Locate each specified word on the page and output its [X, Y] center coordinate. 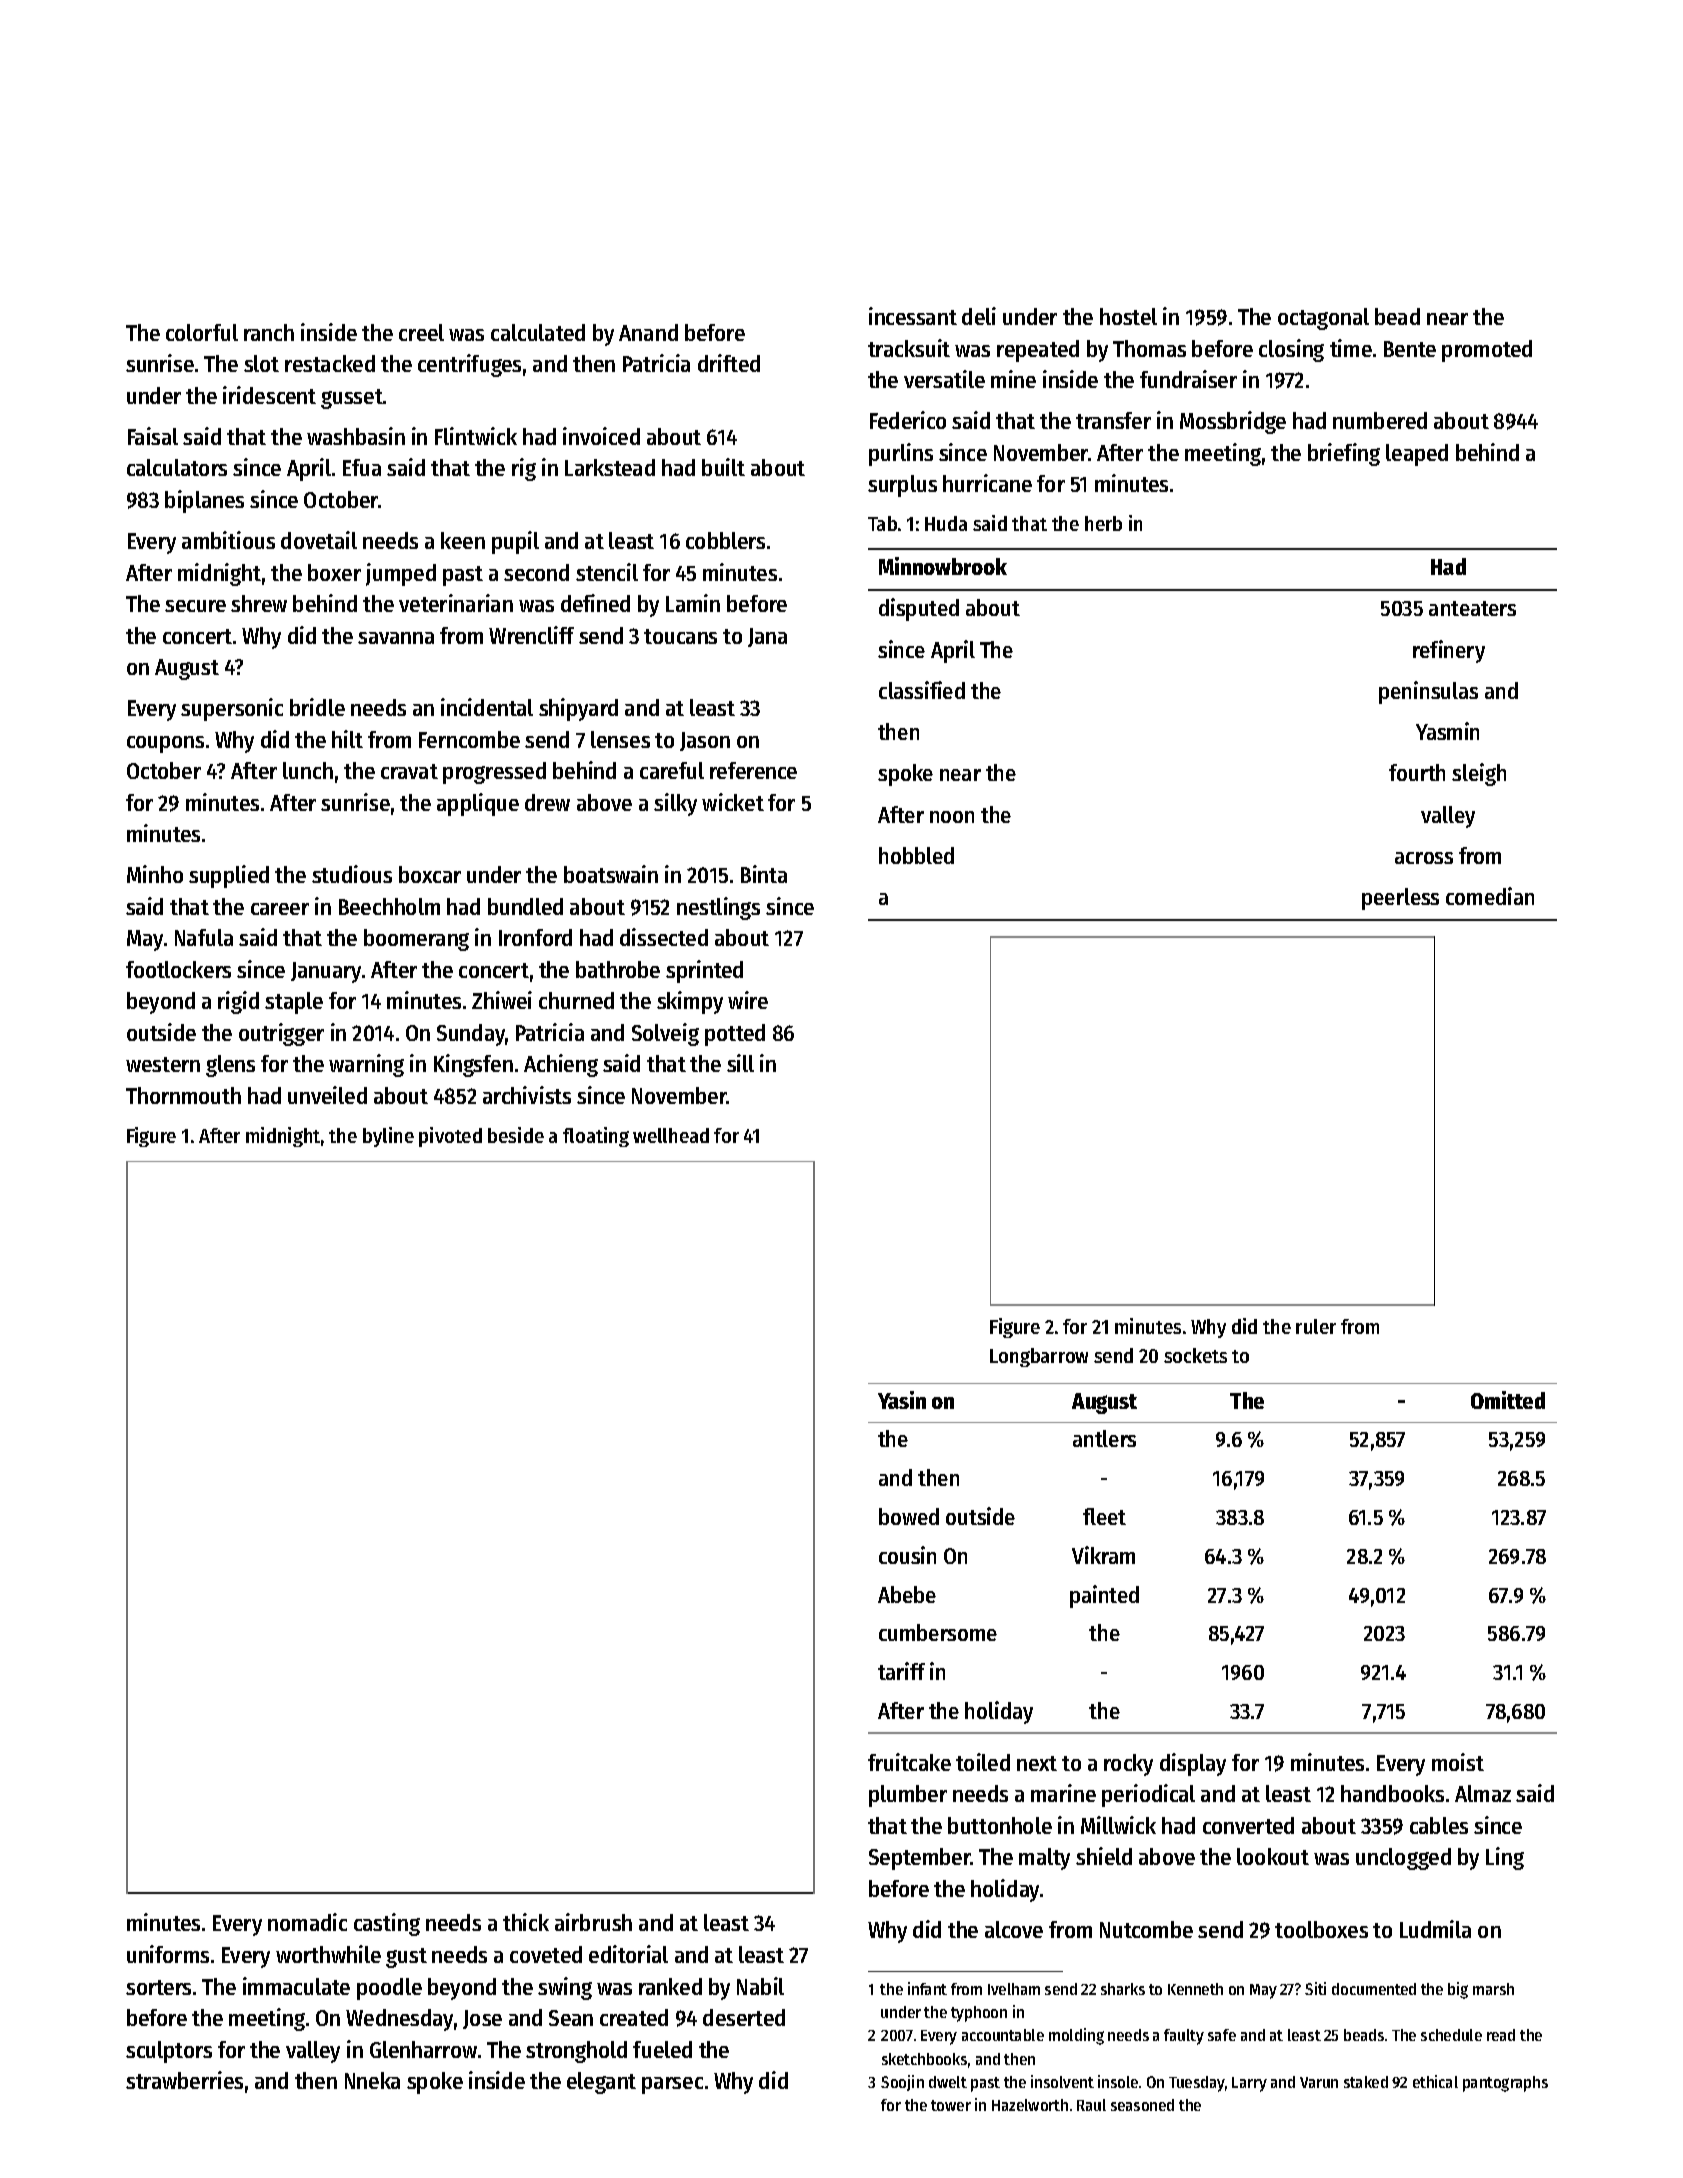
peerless [1400, 899]
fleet [1104, 1516]
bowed [909, 1516]
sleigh [1479, 774]
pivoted [450, 1137]
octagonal [1323, 319]
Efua [362, 467]
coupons [165, 744]
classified [922, 690]
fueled [662, 2049]
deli [979, 316]
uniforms [168, 1954]
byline [388, 1137]
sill [740, 1063]
